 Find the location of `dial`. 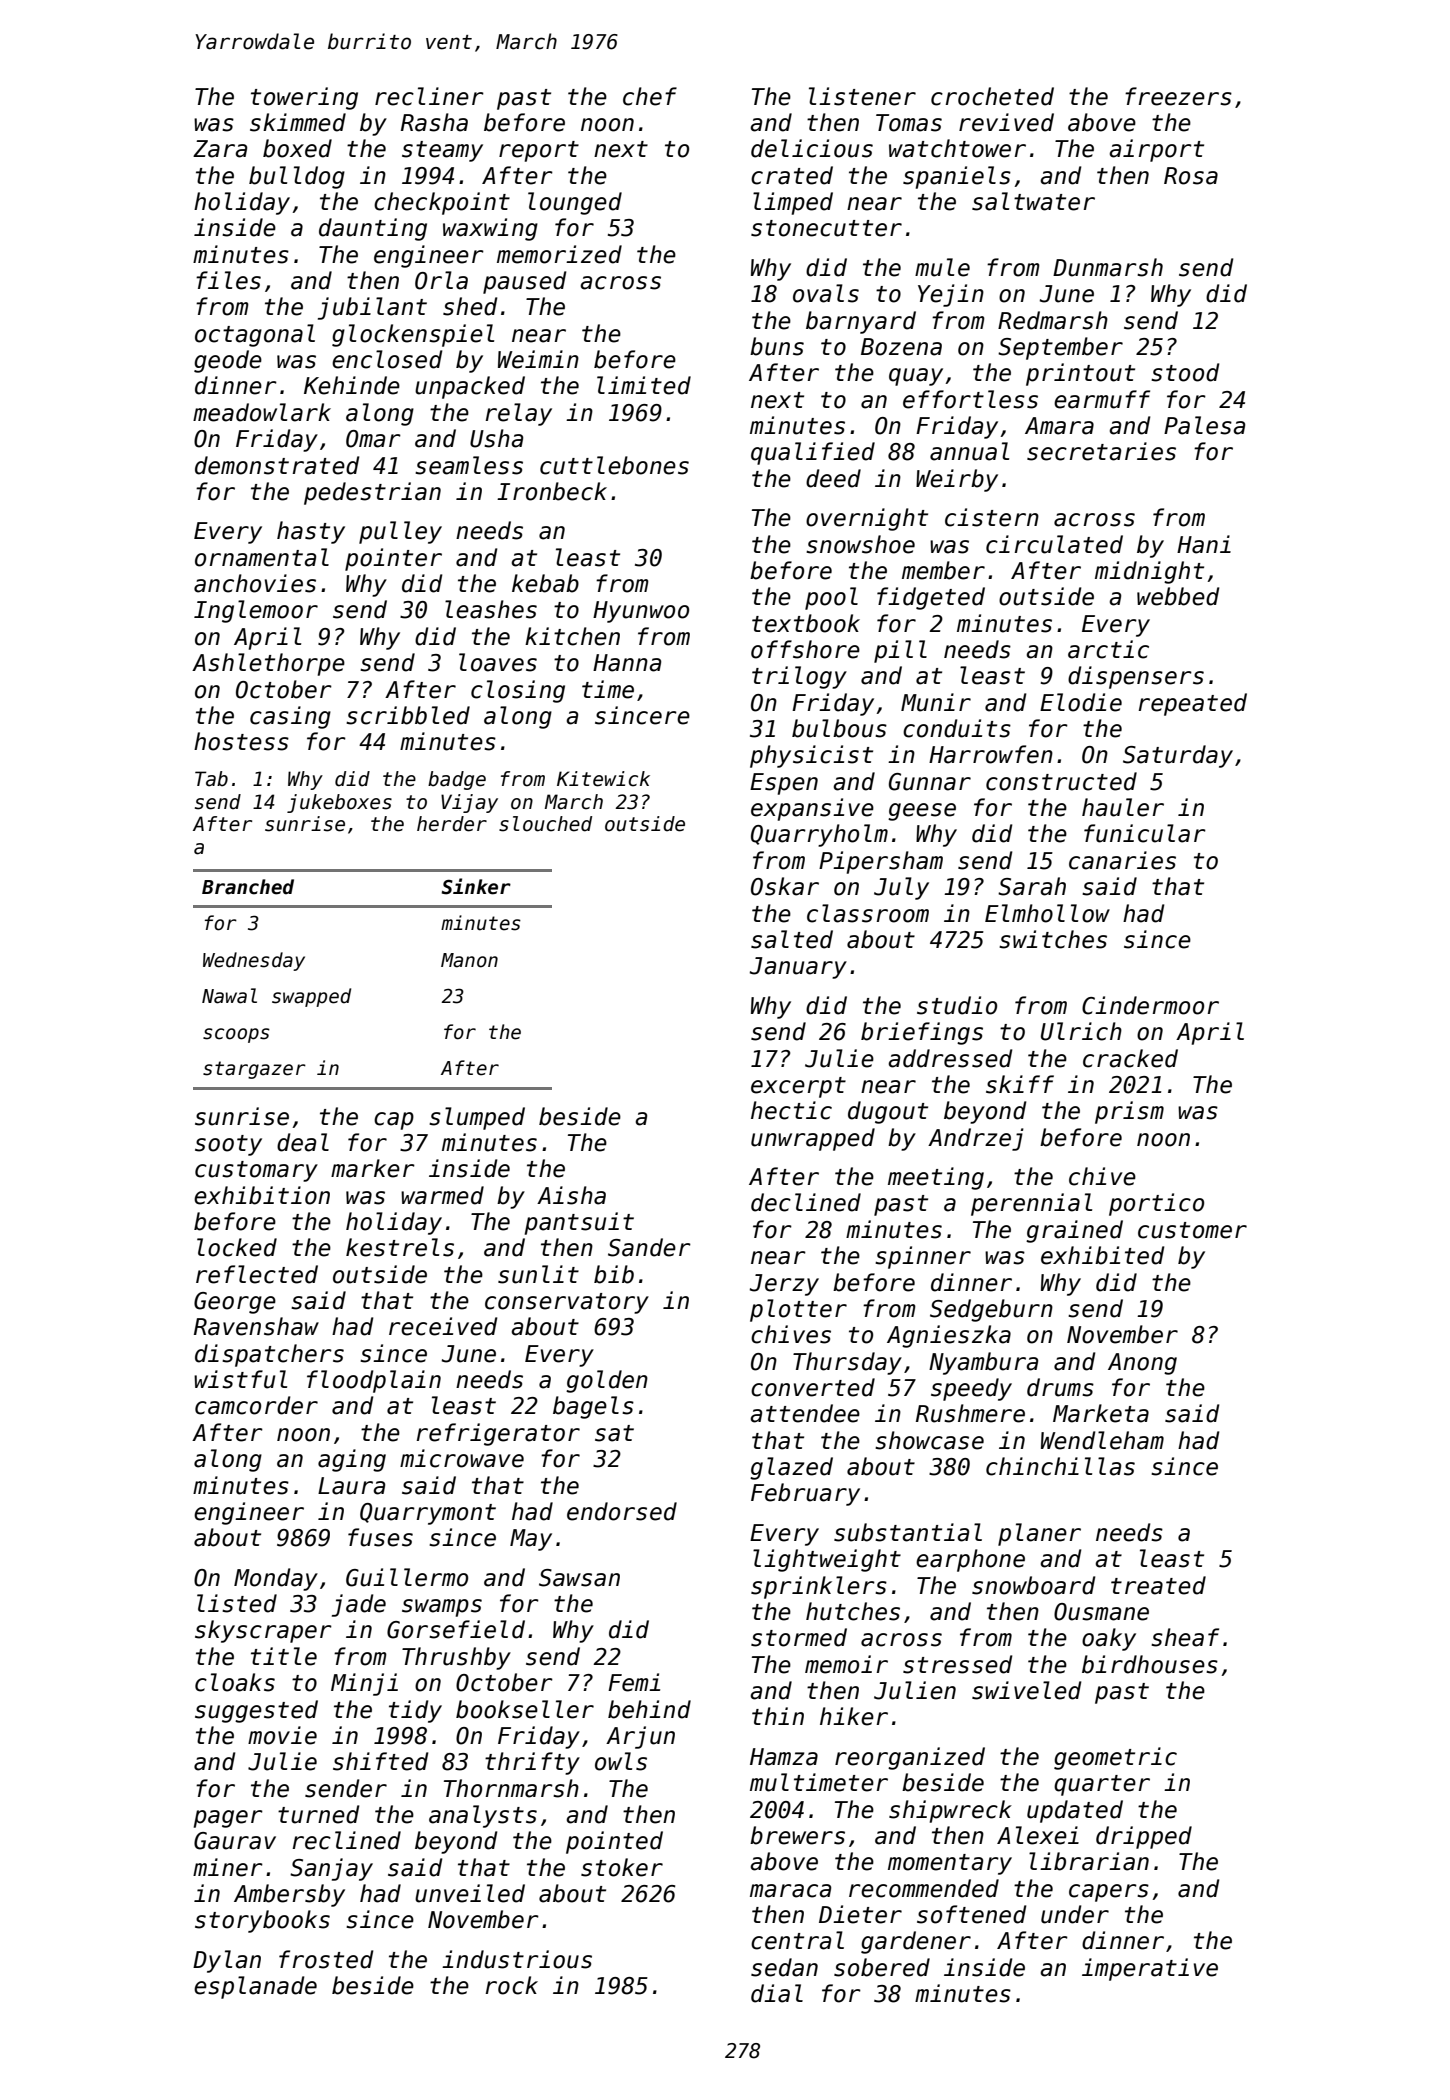

dial is located at coordinates (777, 1993).
